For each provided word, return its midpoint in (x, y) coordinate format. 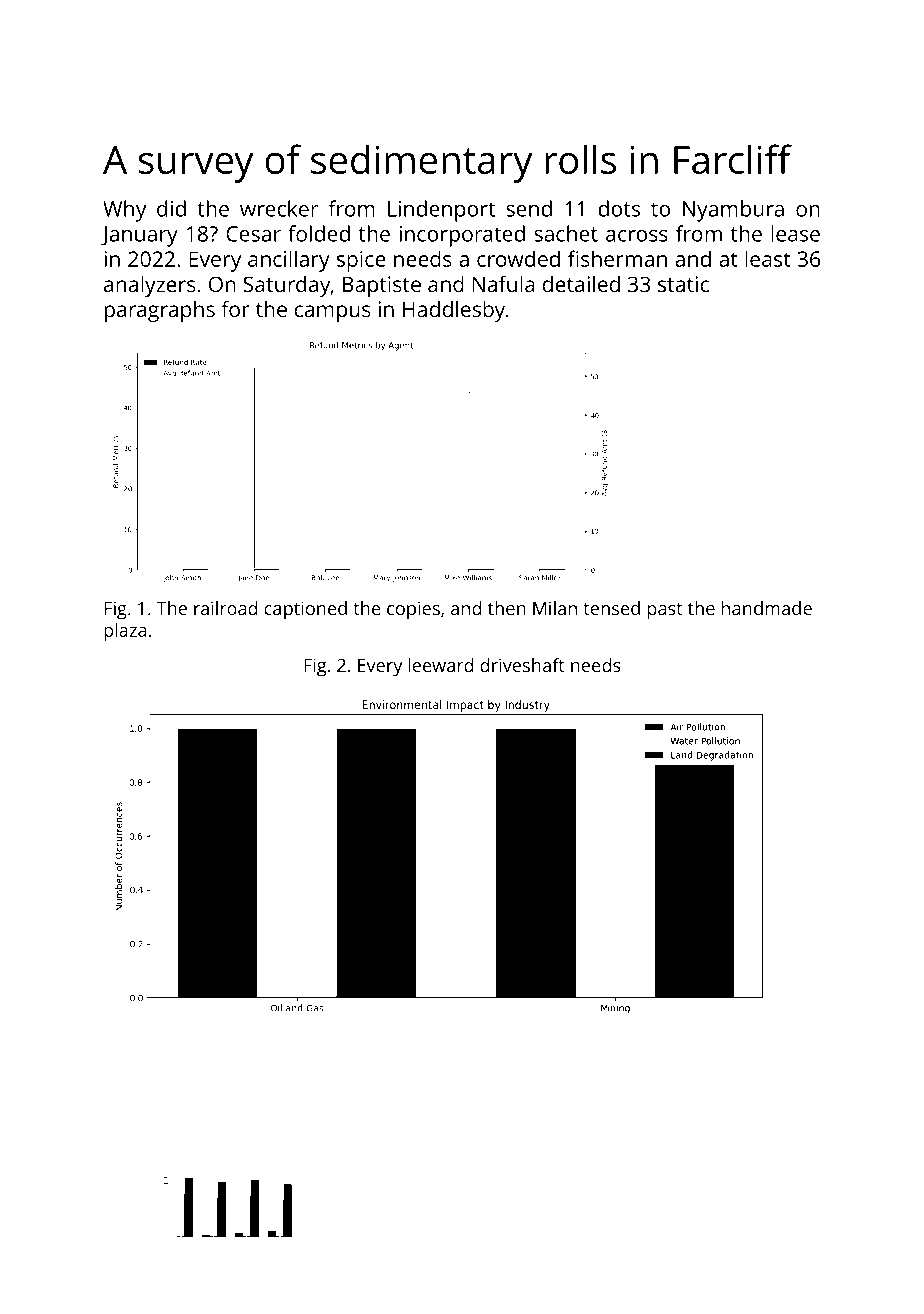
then (506, 608)
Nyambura (733, 211)
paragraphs (160, 311)
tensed (612, 608)
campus (332, 313)
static (683, 284)
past (665, 611)
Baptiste (382, 286)
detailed (581, 284)
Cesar (253, 234)
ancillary (289, 261)
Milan (555, 608)
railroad (225, 608)
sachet (566, 233)
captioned (305, 610)
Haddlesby (454, 311)
